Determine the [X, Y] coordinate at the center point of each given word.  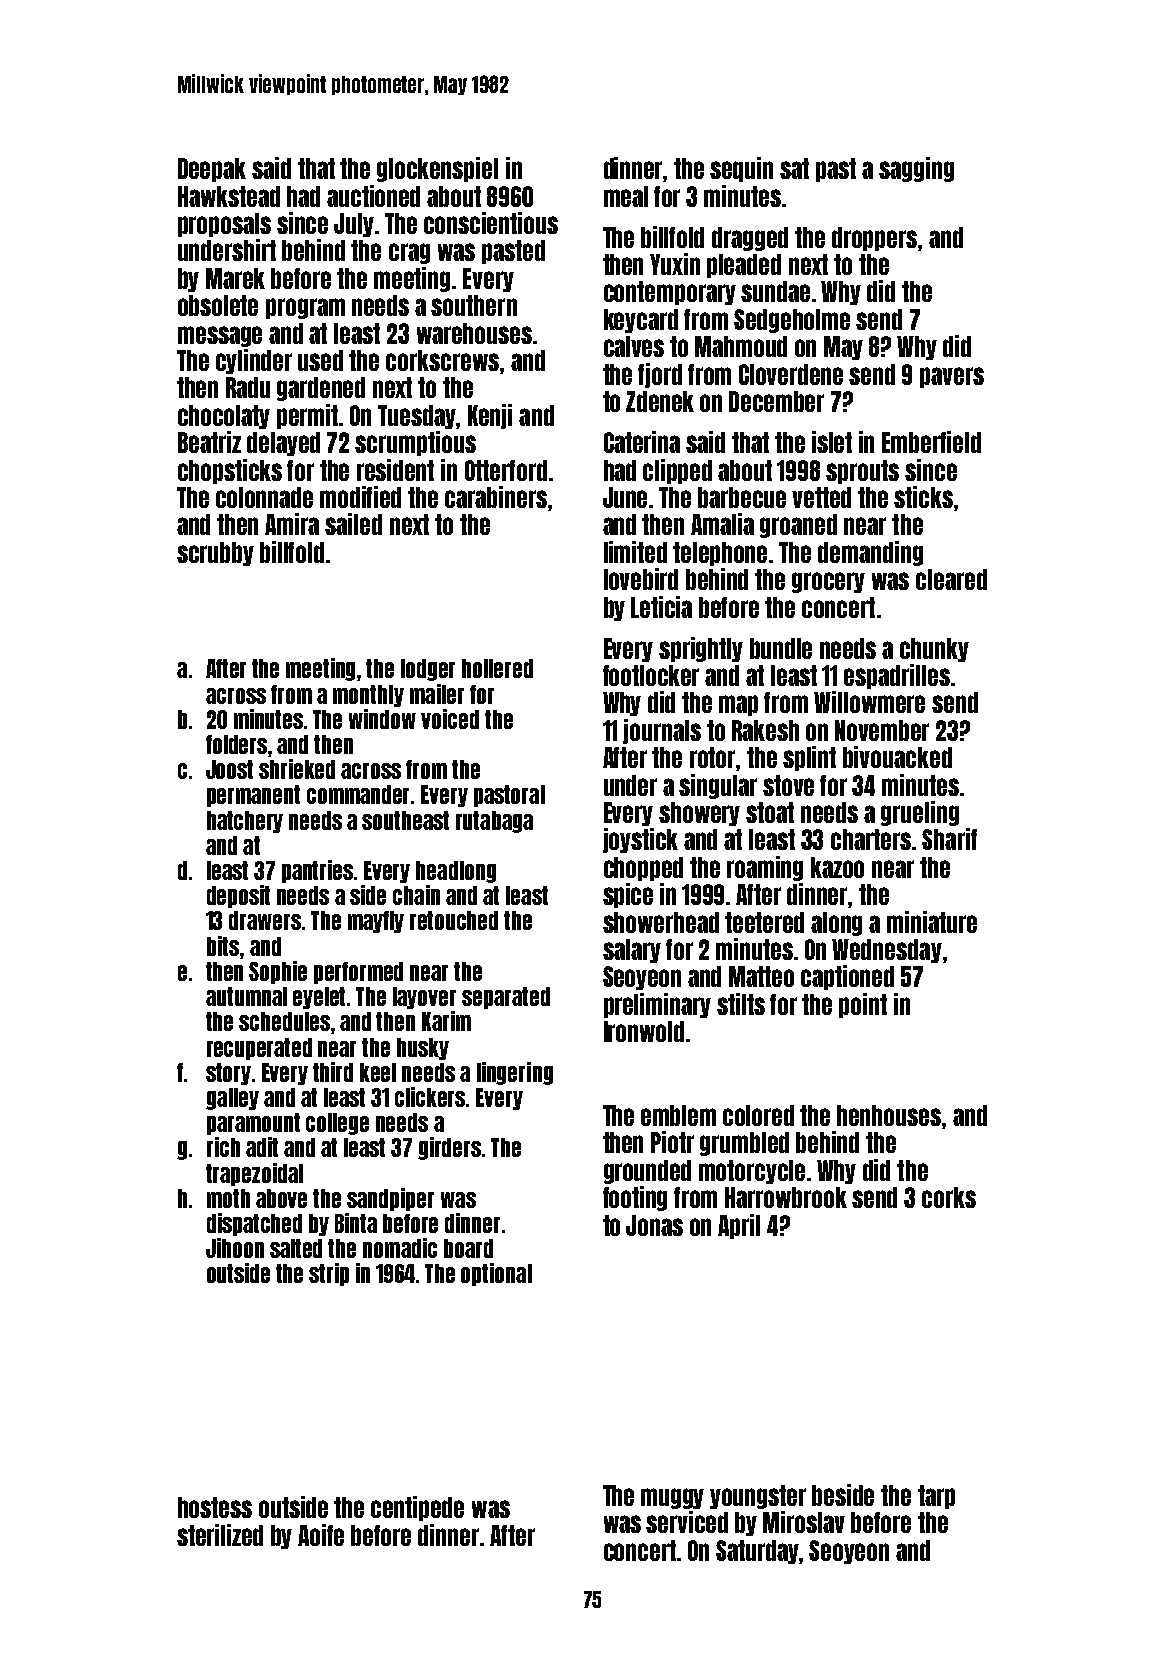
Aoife [321, 1535]
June [625, 497]
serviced [687, 1522]
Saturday [758, 1552]
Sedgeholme [792, 321]
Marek [235, 278]
